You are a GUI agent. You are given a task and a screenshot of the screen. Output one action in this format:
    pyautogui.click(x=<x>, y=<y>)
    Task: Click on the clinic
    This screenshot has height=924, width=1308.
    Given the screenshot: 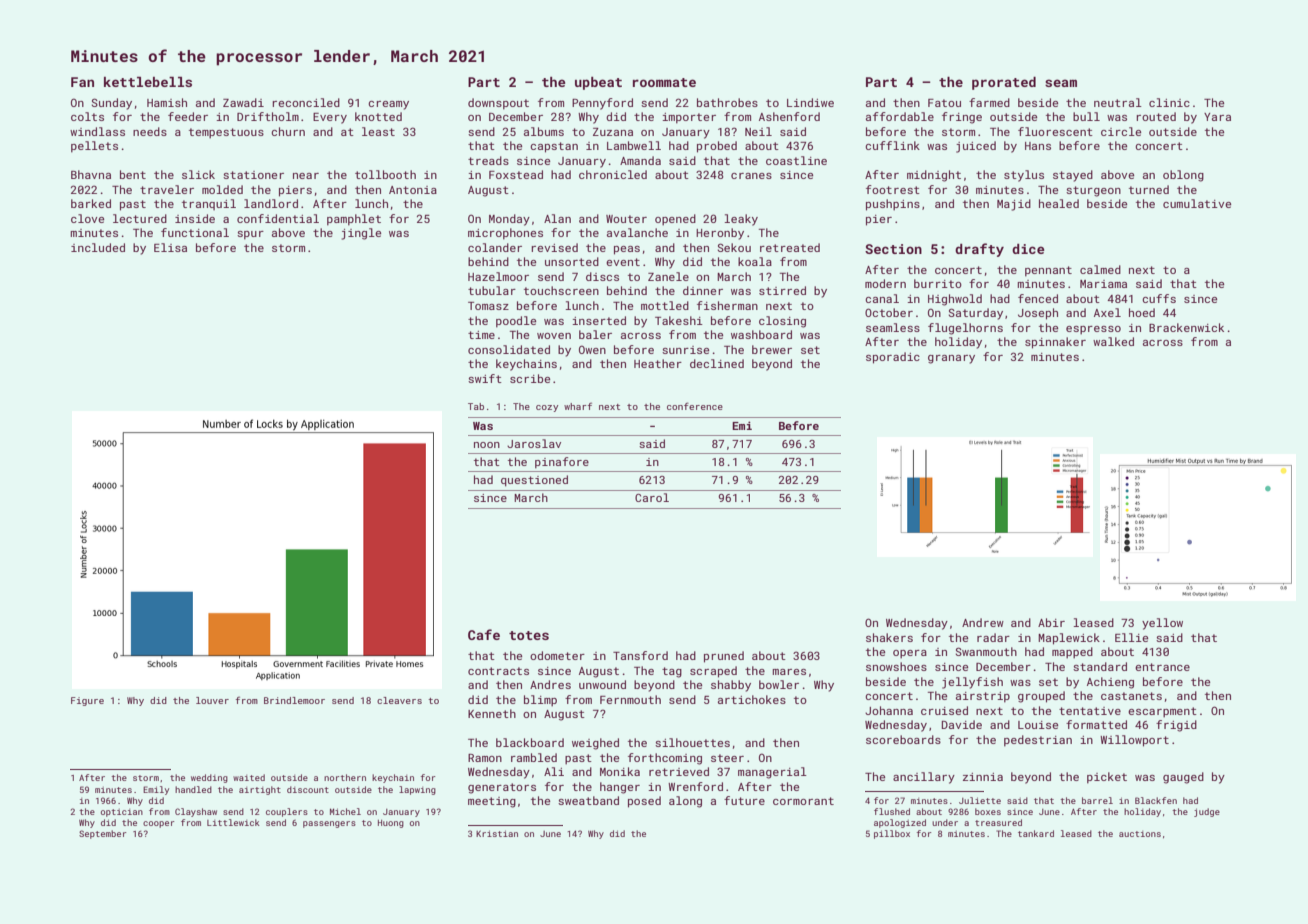 What is the action you would take?
    pyautogui.click(x=1169, y=102)
